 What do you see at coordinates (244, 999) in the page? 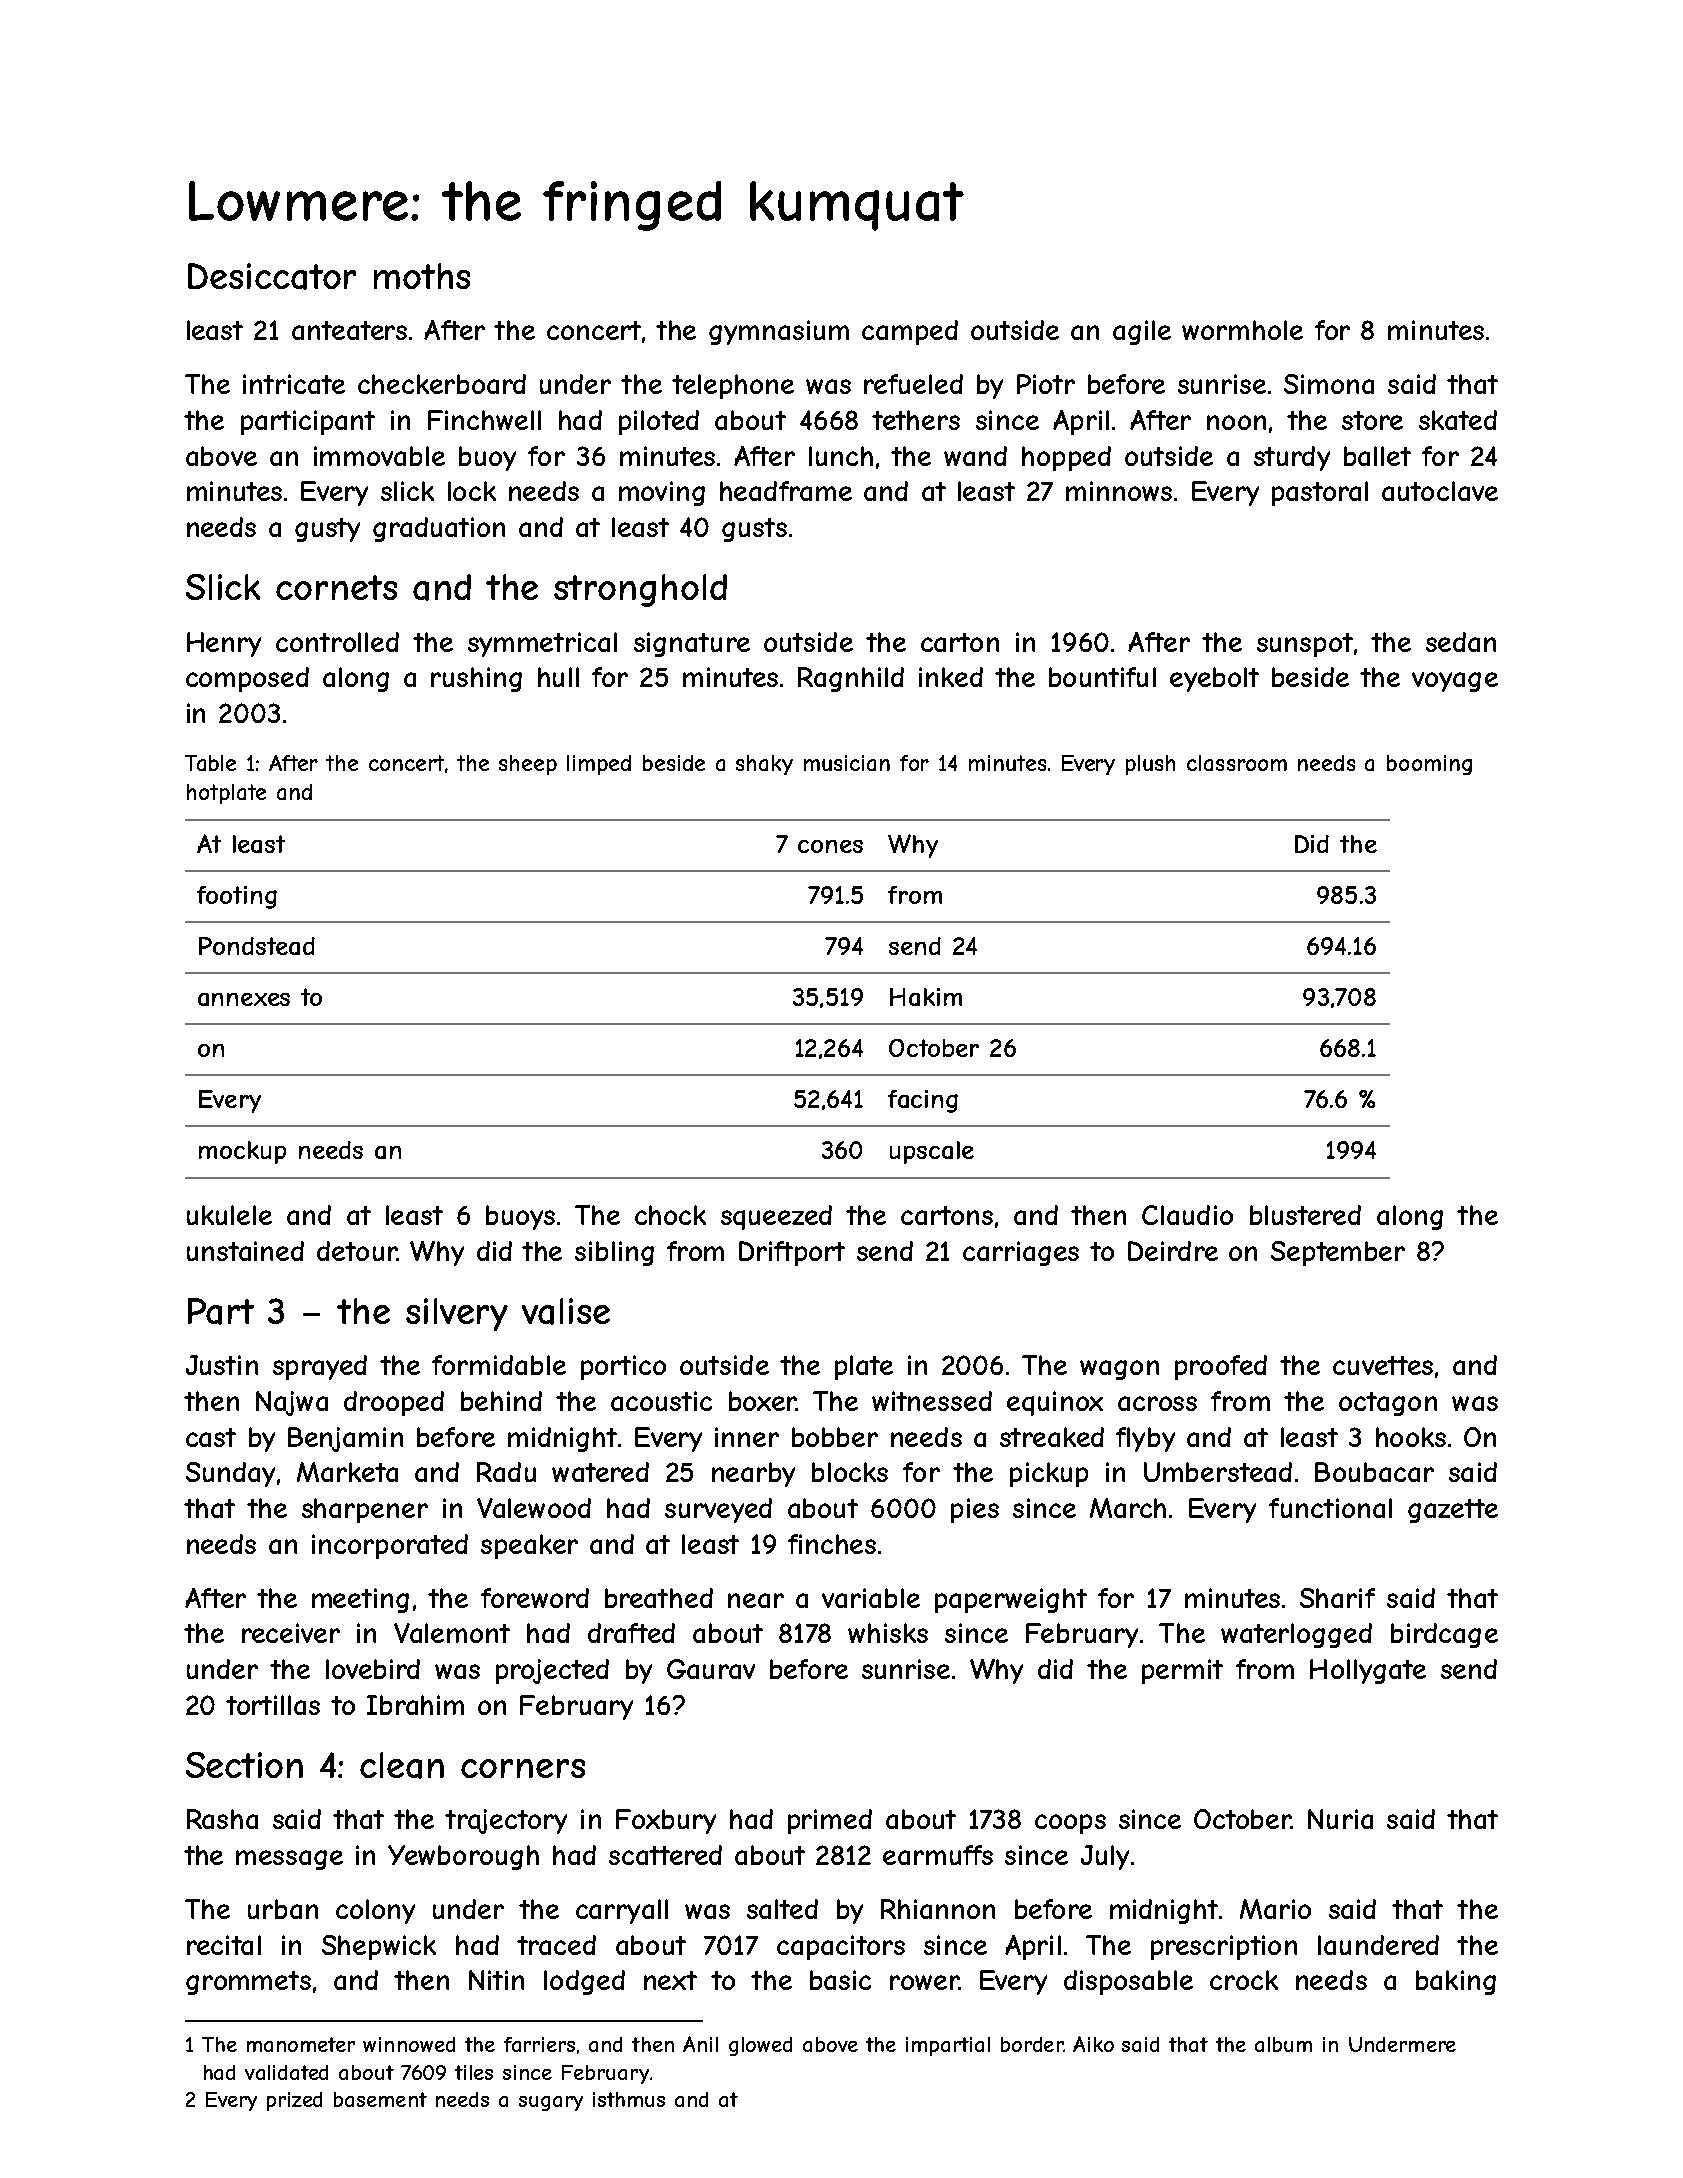
I see `annexes` at bounding box center [244, 999].
